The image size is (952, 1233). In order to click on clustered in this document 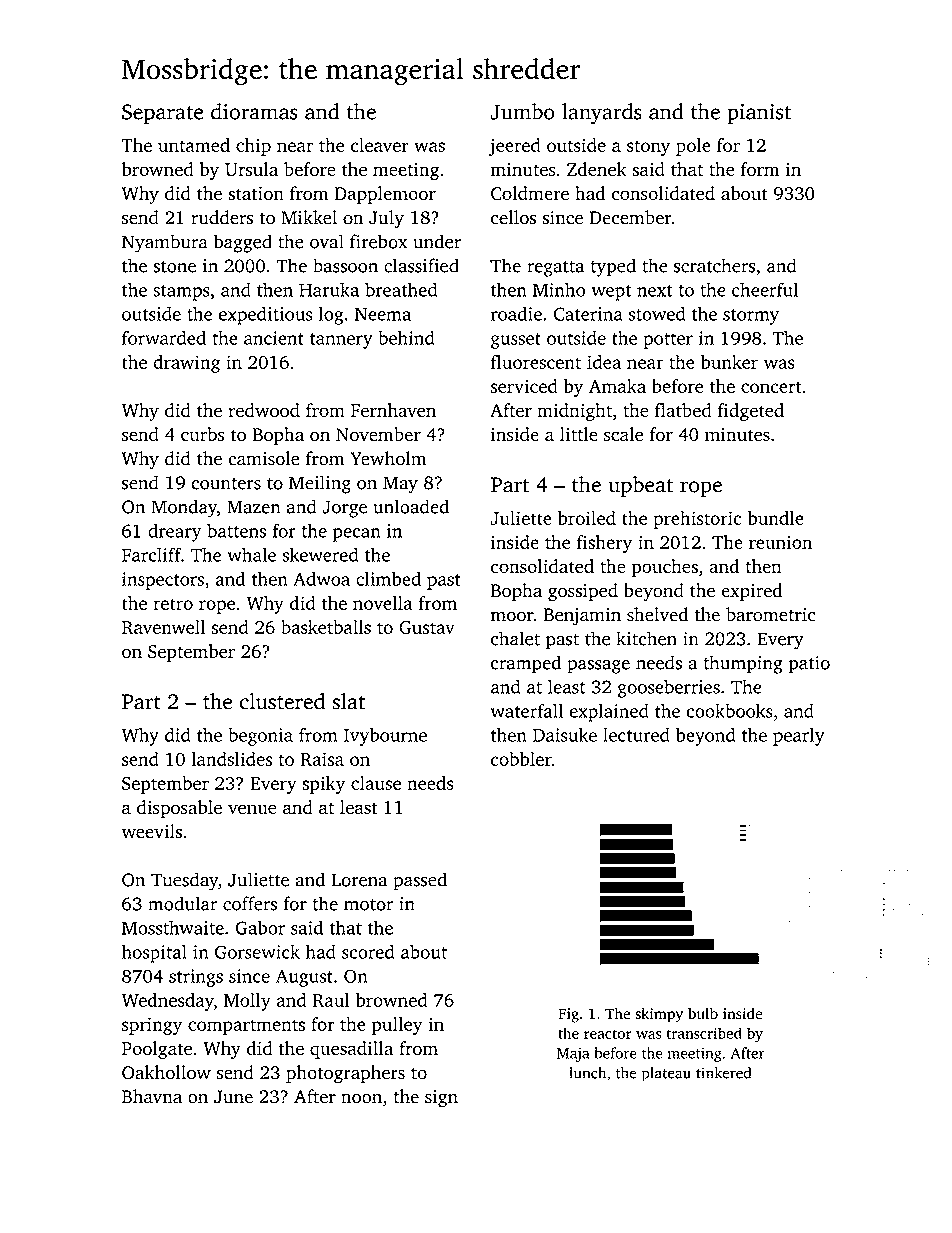, I will do `click(282, 701)`.
